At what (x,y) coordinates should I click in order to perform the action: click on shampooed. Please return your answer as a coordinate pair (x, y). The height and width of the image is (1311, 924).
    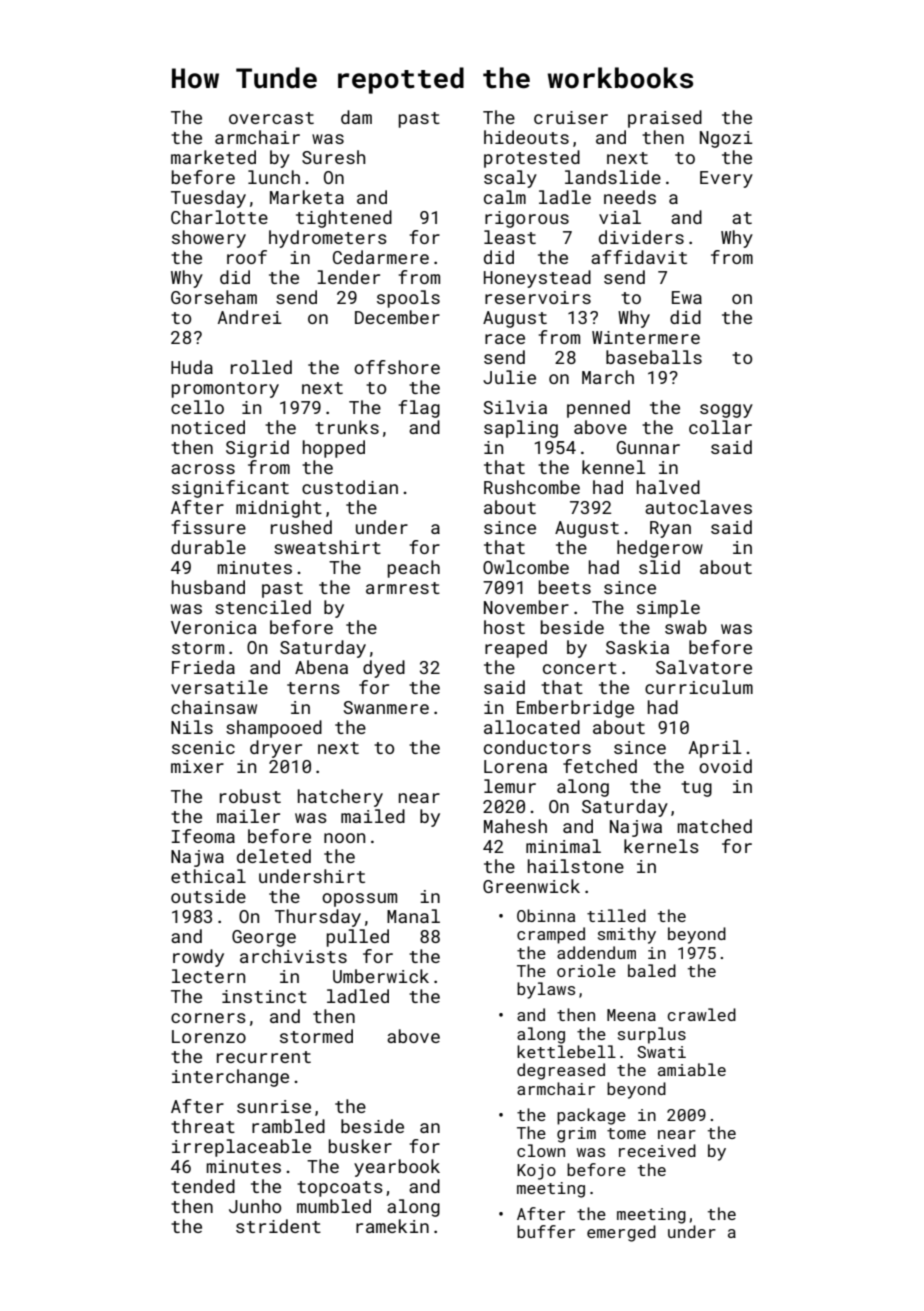
    Looking at the image, I should click on (274, 729).
